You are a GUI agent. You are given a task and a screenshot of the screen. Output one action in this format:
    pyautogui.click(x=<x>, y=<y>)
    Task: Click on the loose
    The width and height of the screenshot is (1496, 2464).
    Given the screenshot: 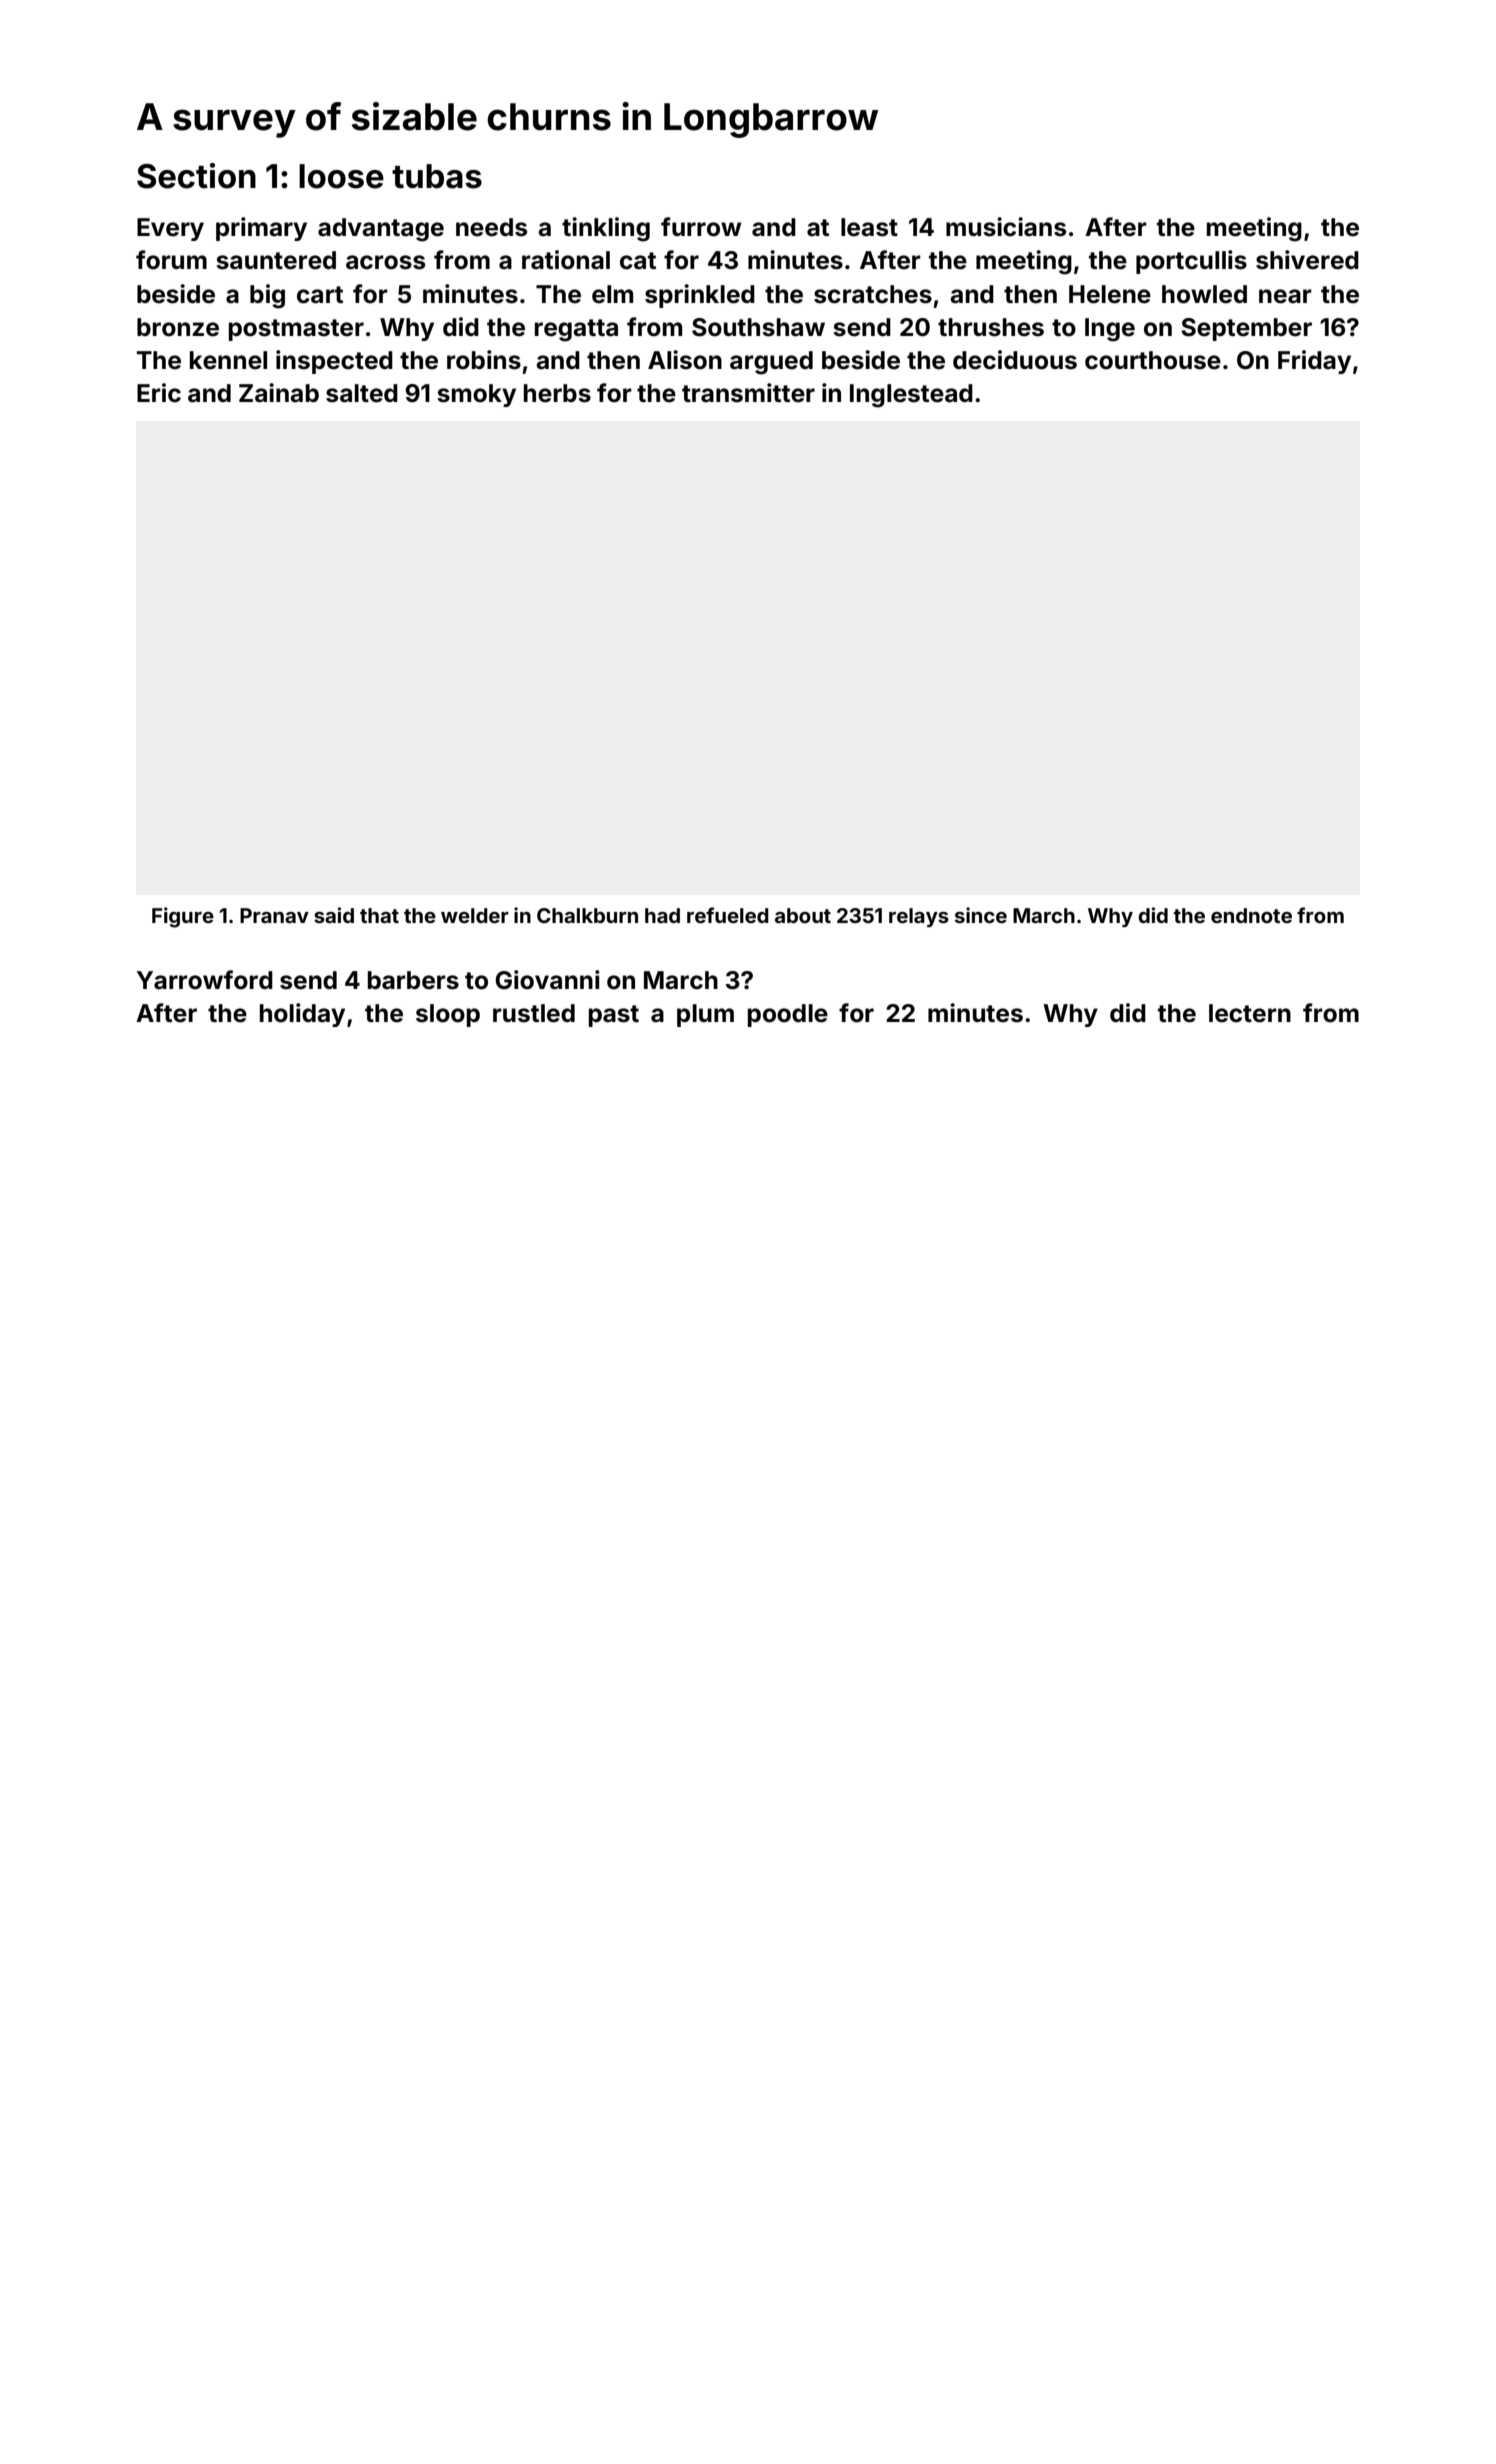 What is the action you would take?
    pyautogui.click(x=341, y=176)
